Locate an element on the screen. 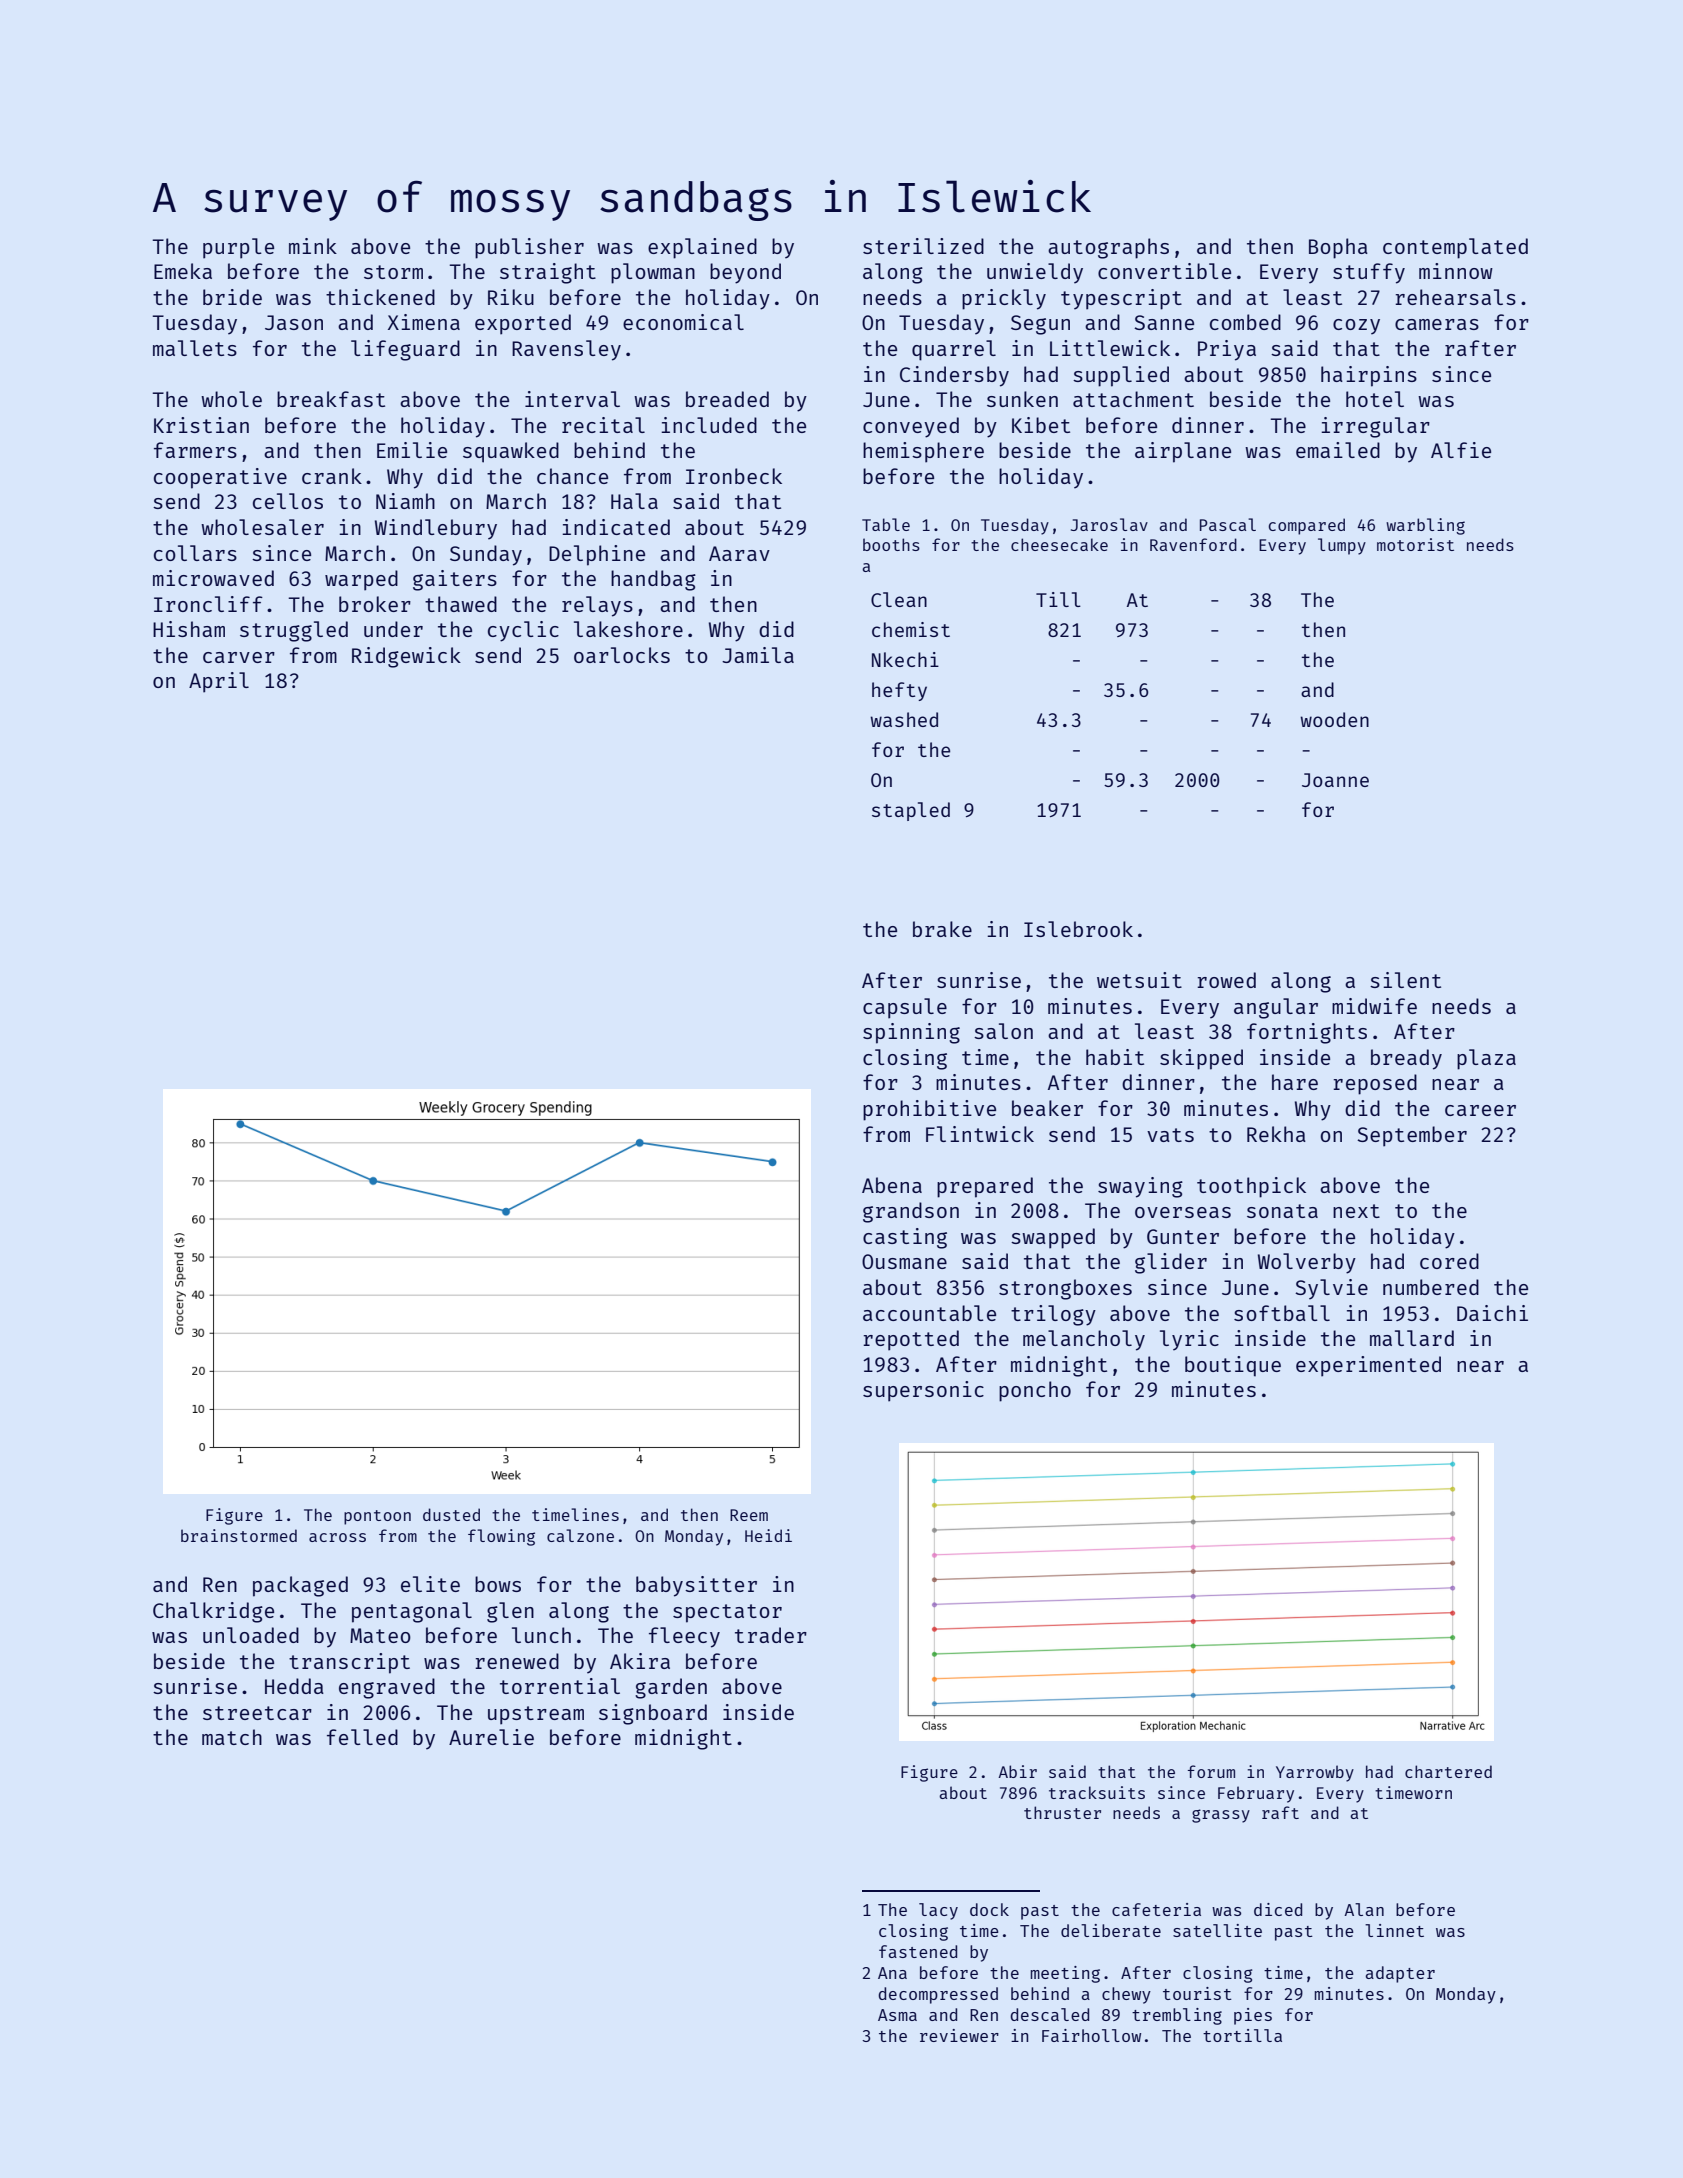  Fairhollow is located at coordinates (1091, 2035).
